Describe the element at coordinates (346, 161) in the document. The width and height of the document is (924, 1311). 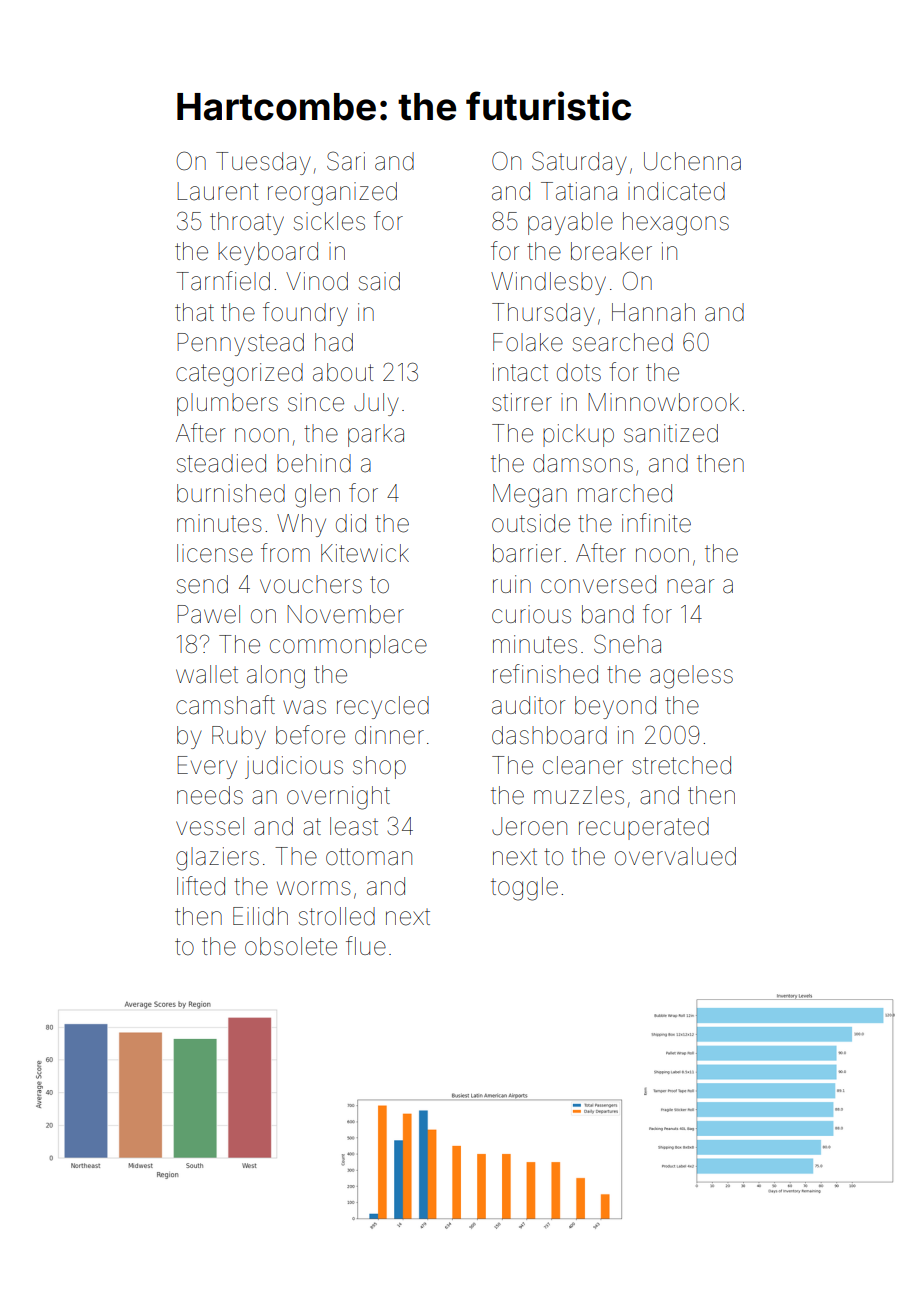
I see `Sari` at that location.
